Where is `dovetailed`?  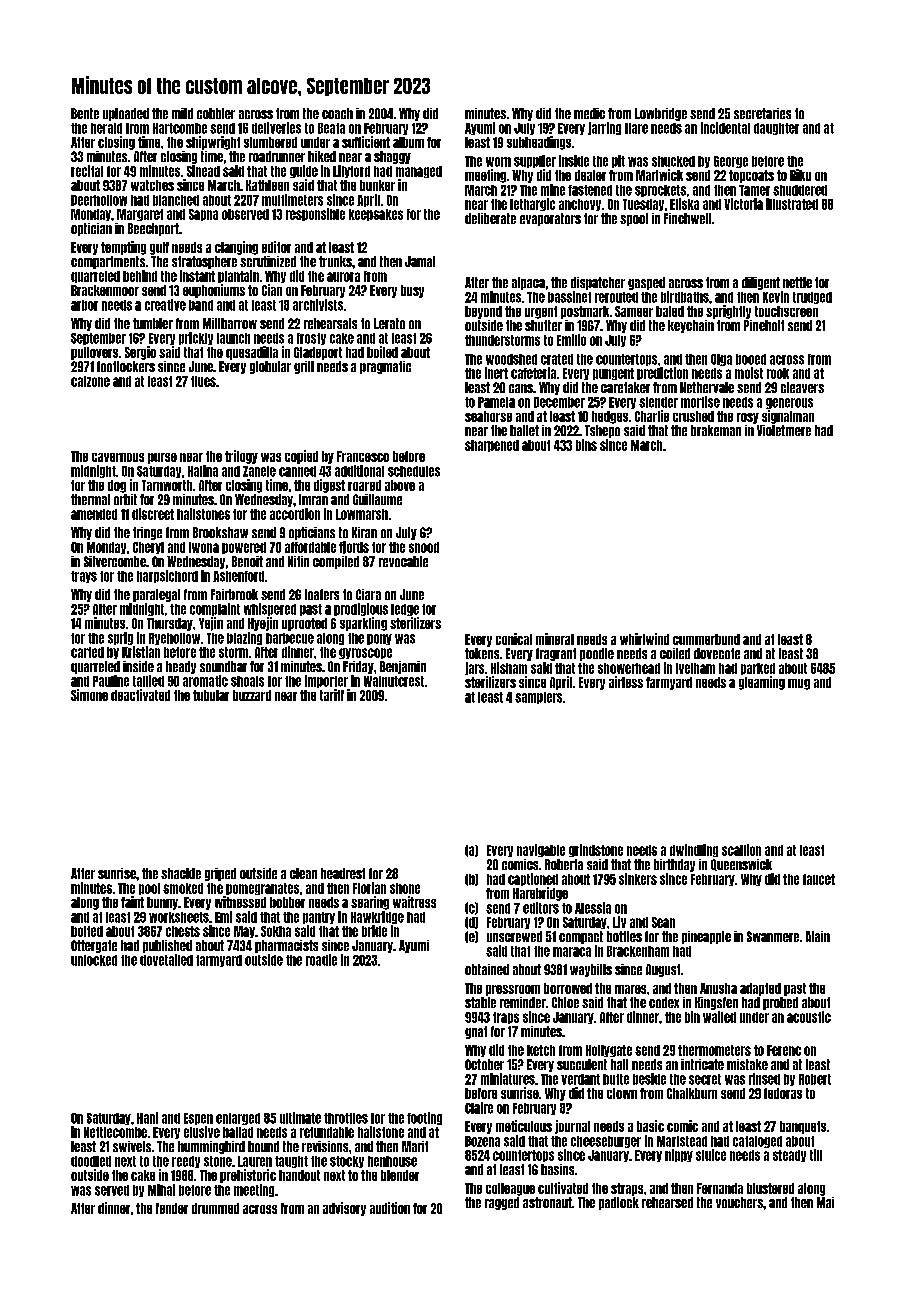
dovetailed is located at coordinates (166, 960).
